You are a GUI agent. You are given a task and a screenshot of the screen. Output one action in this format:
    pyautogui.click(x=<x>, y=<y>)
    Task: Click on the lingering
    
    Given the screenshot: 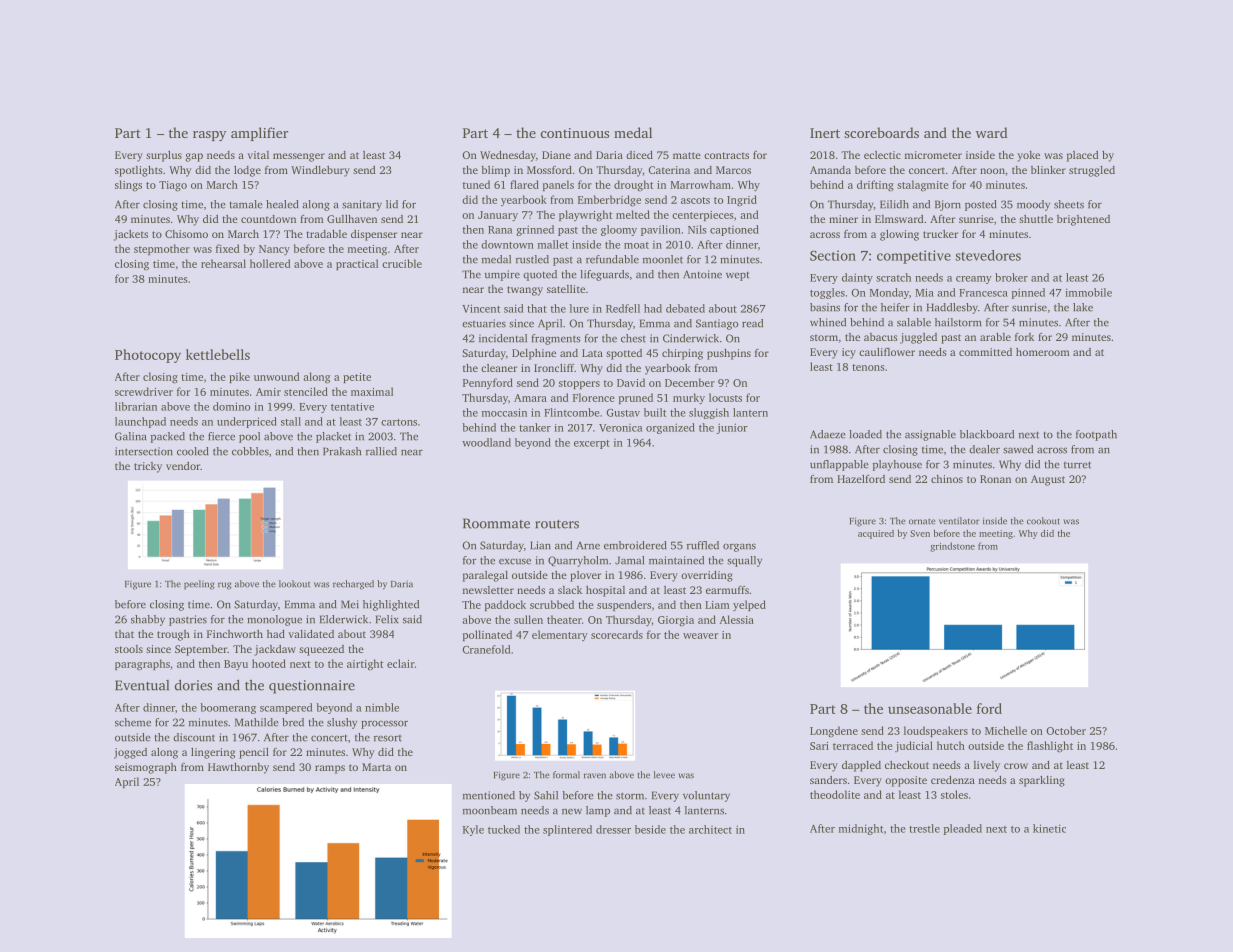 What is the action you would take?
    pyautogui.click(x=213, y=753)
